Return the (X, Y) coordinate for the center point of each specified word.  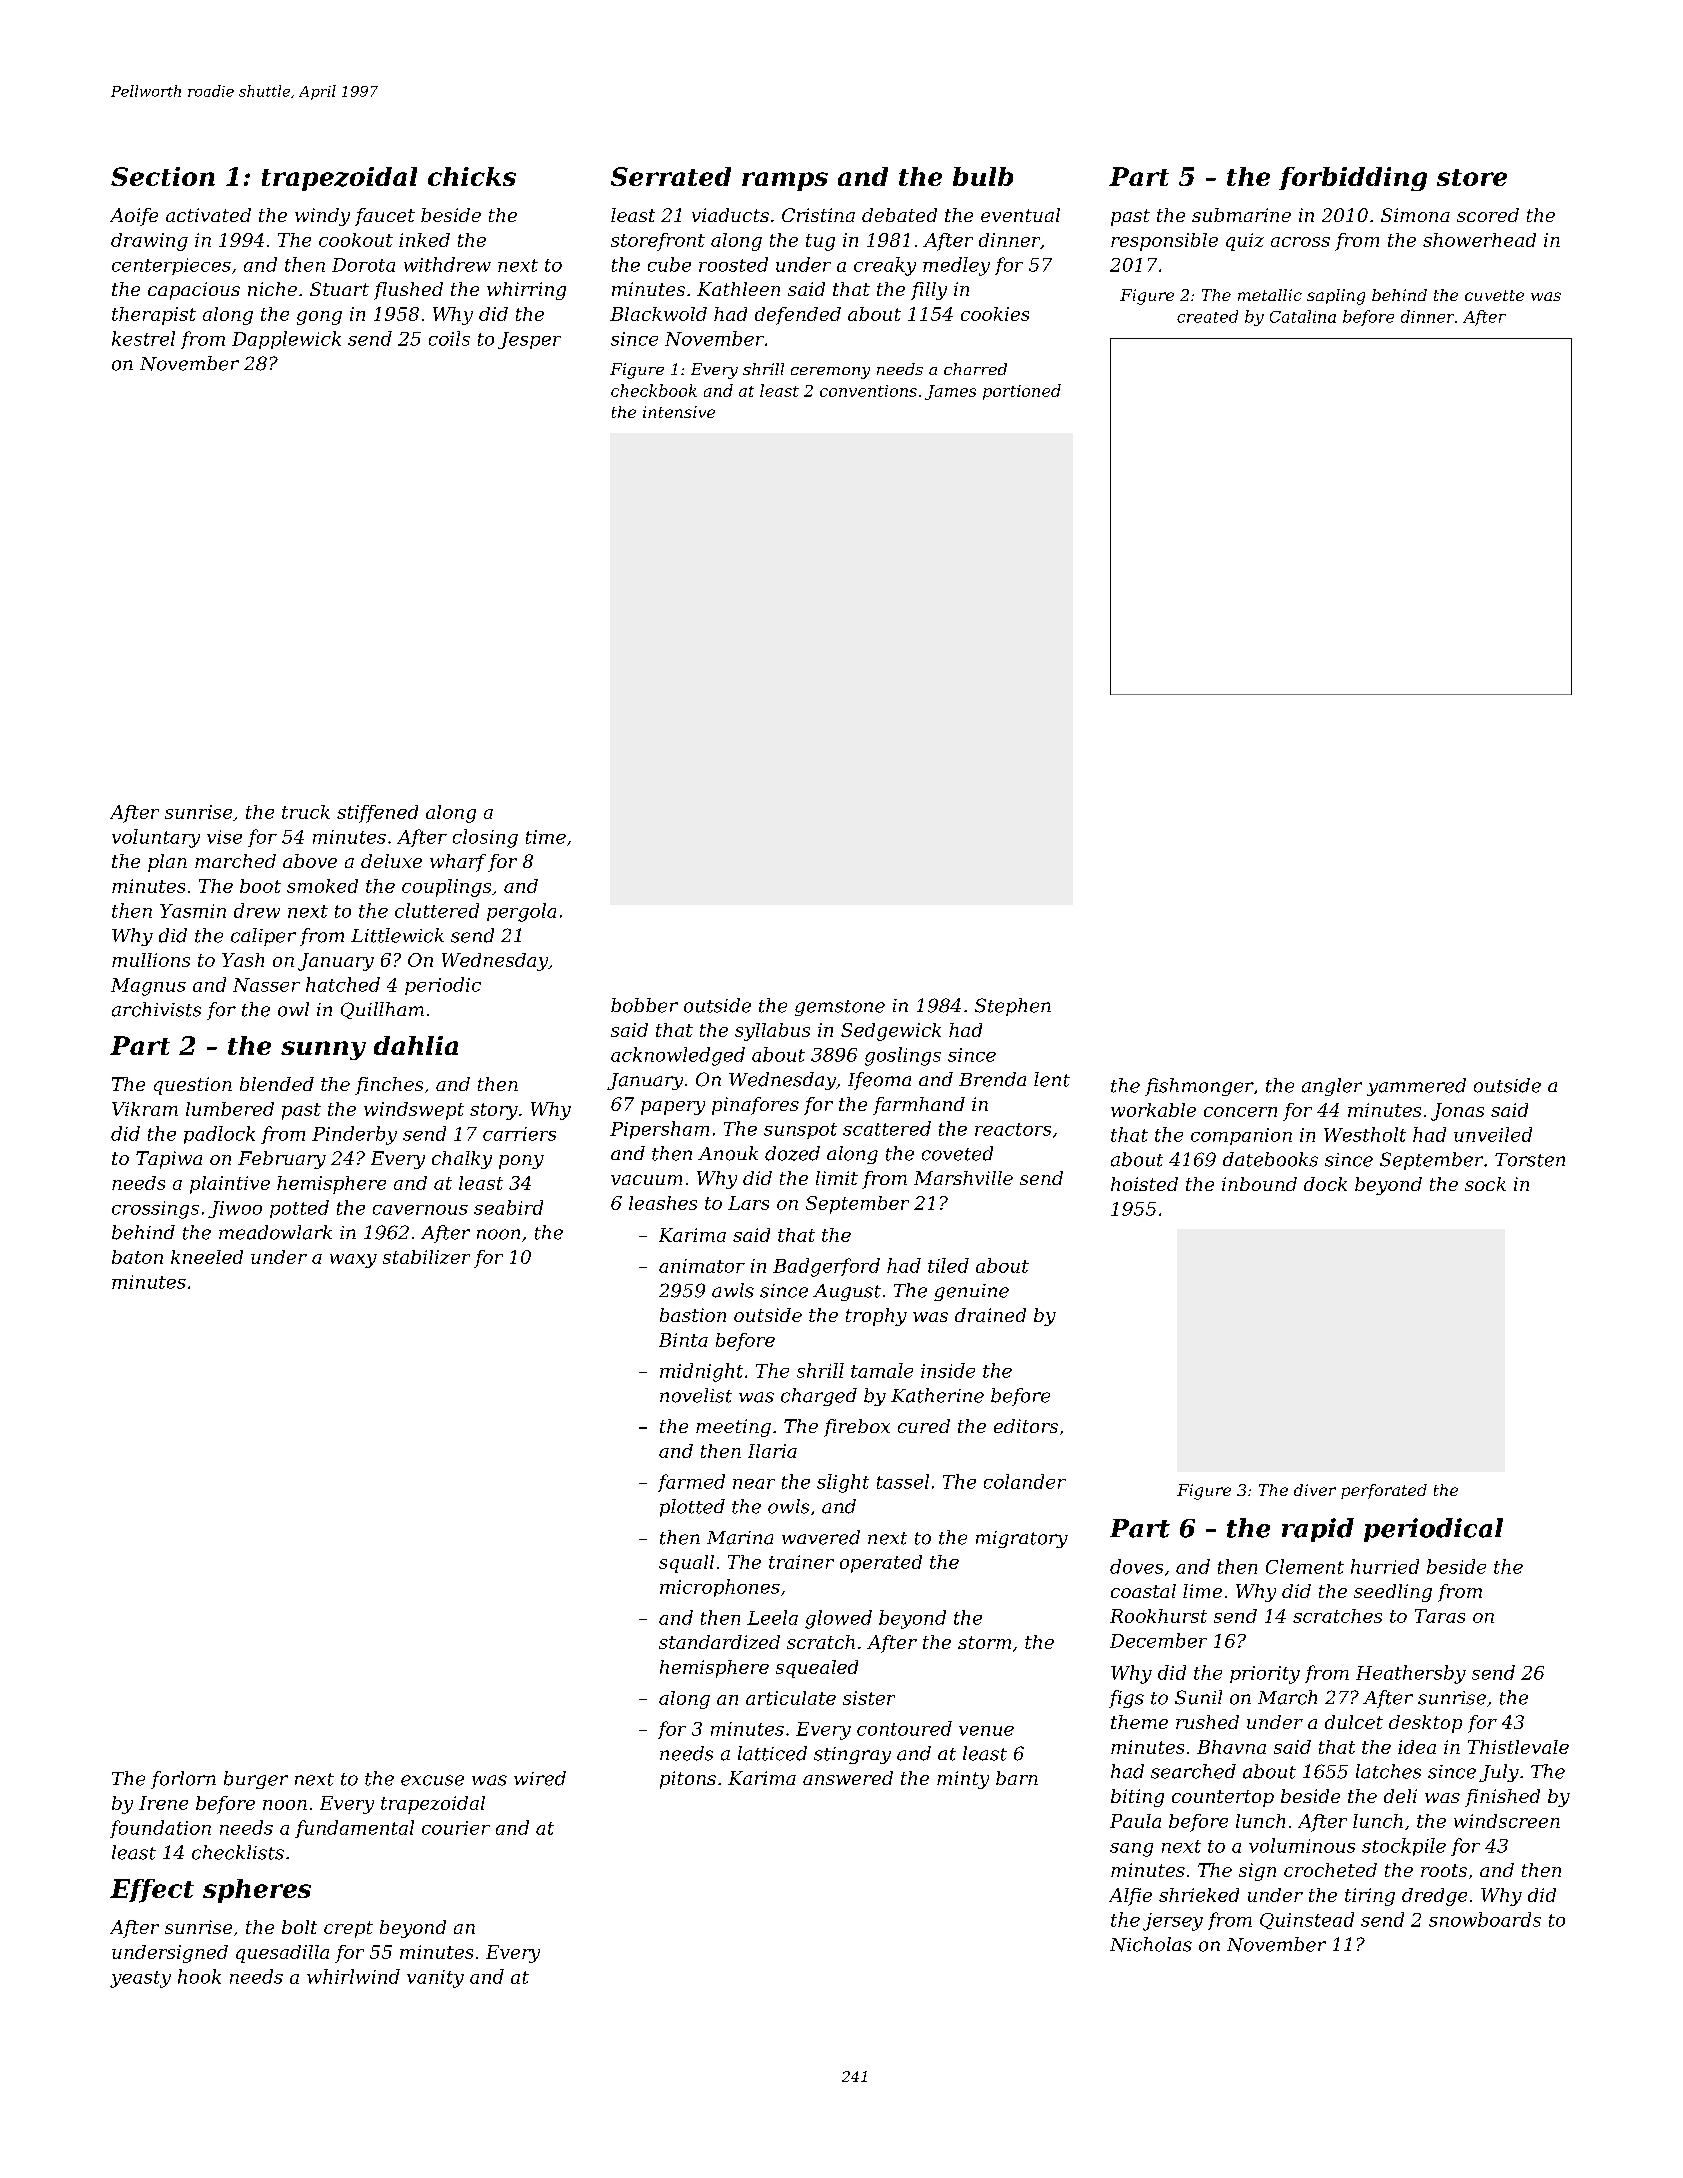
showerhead (1479, 240)
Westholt (1365, 1134)
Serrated (671, 176)
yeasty (140, 1979)
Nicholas (1151, 1944)
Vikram (145, 1109)
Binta (683, 1340)
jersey (1173, 1922)
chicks (472, 176)
